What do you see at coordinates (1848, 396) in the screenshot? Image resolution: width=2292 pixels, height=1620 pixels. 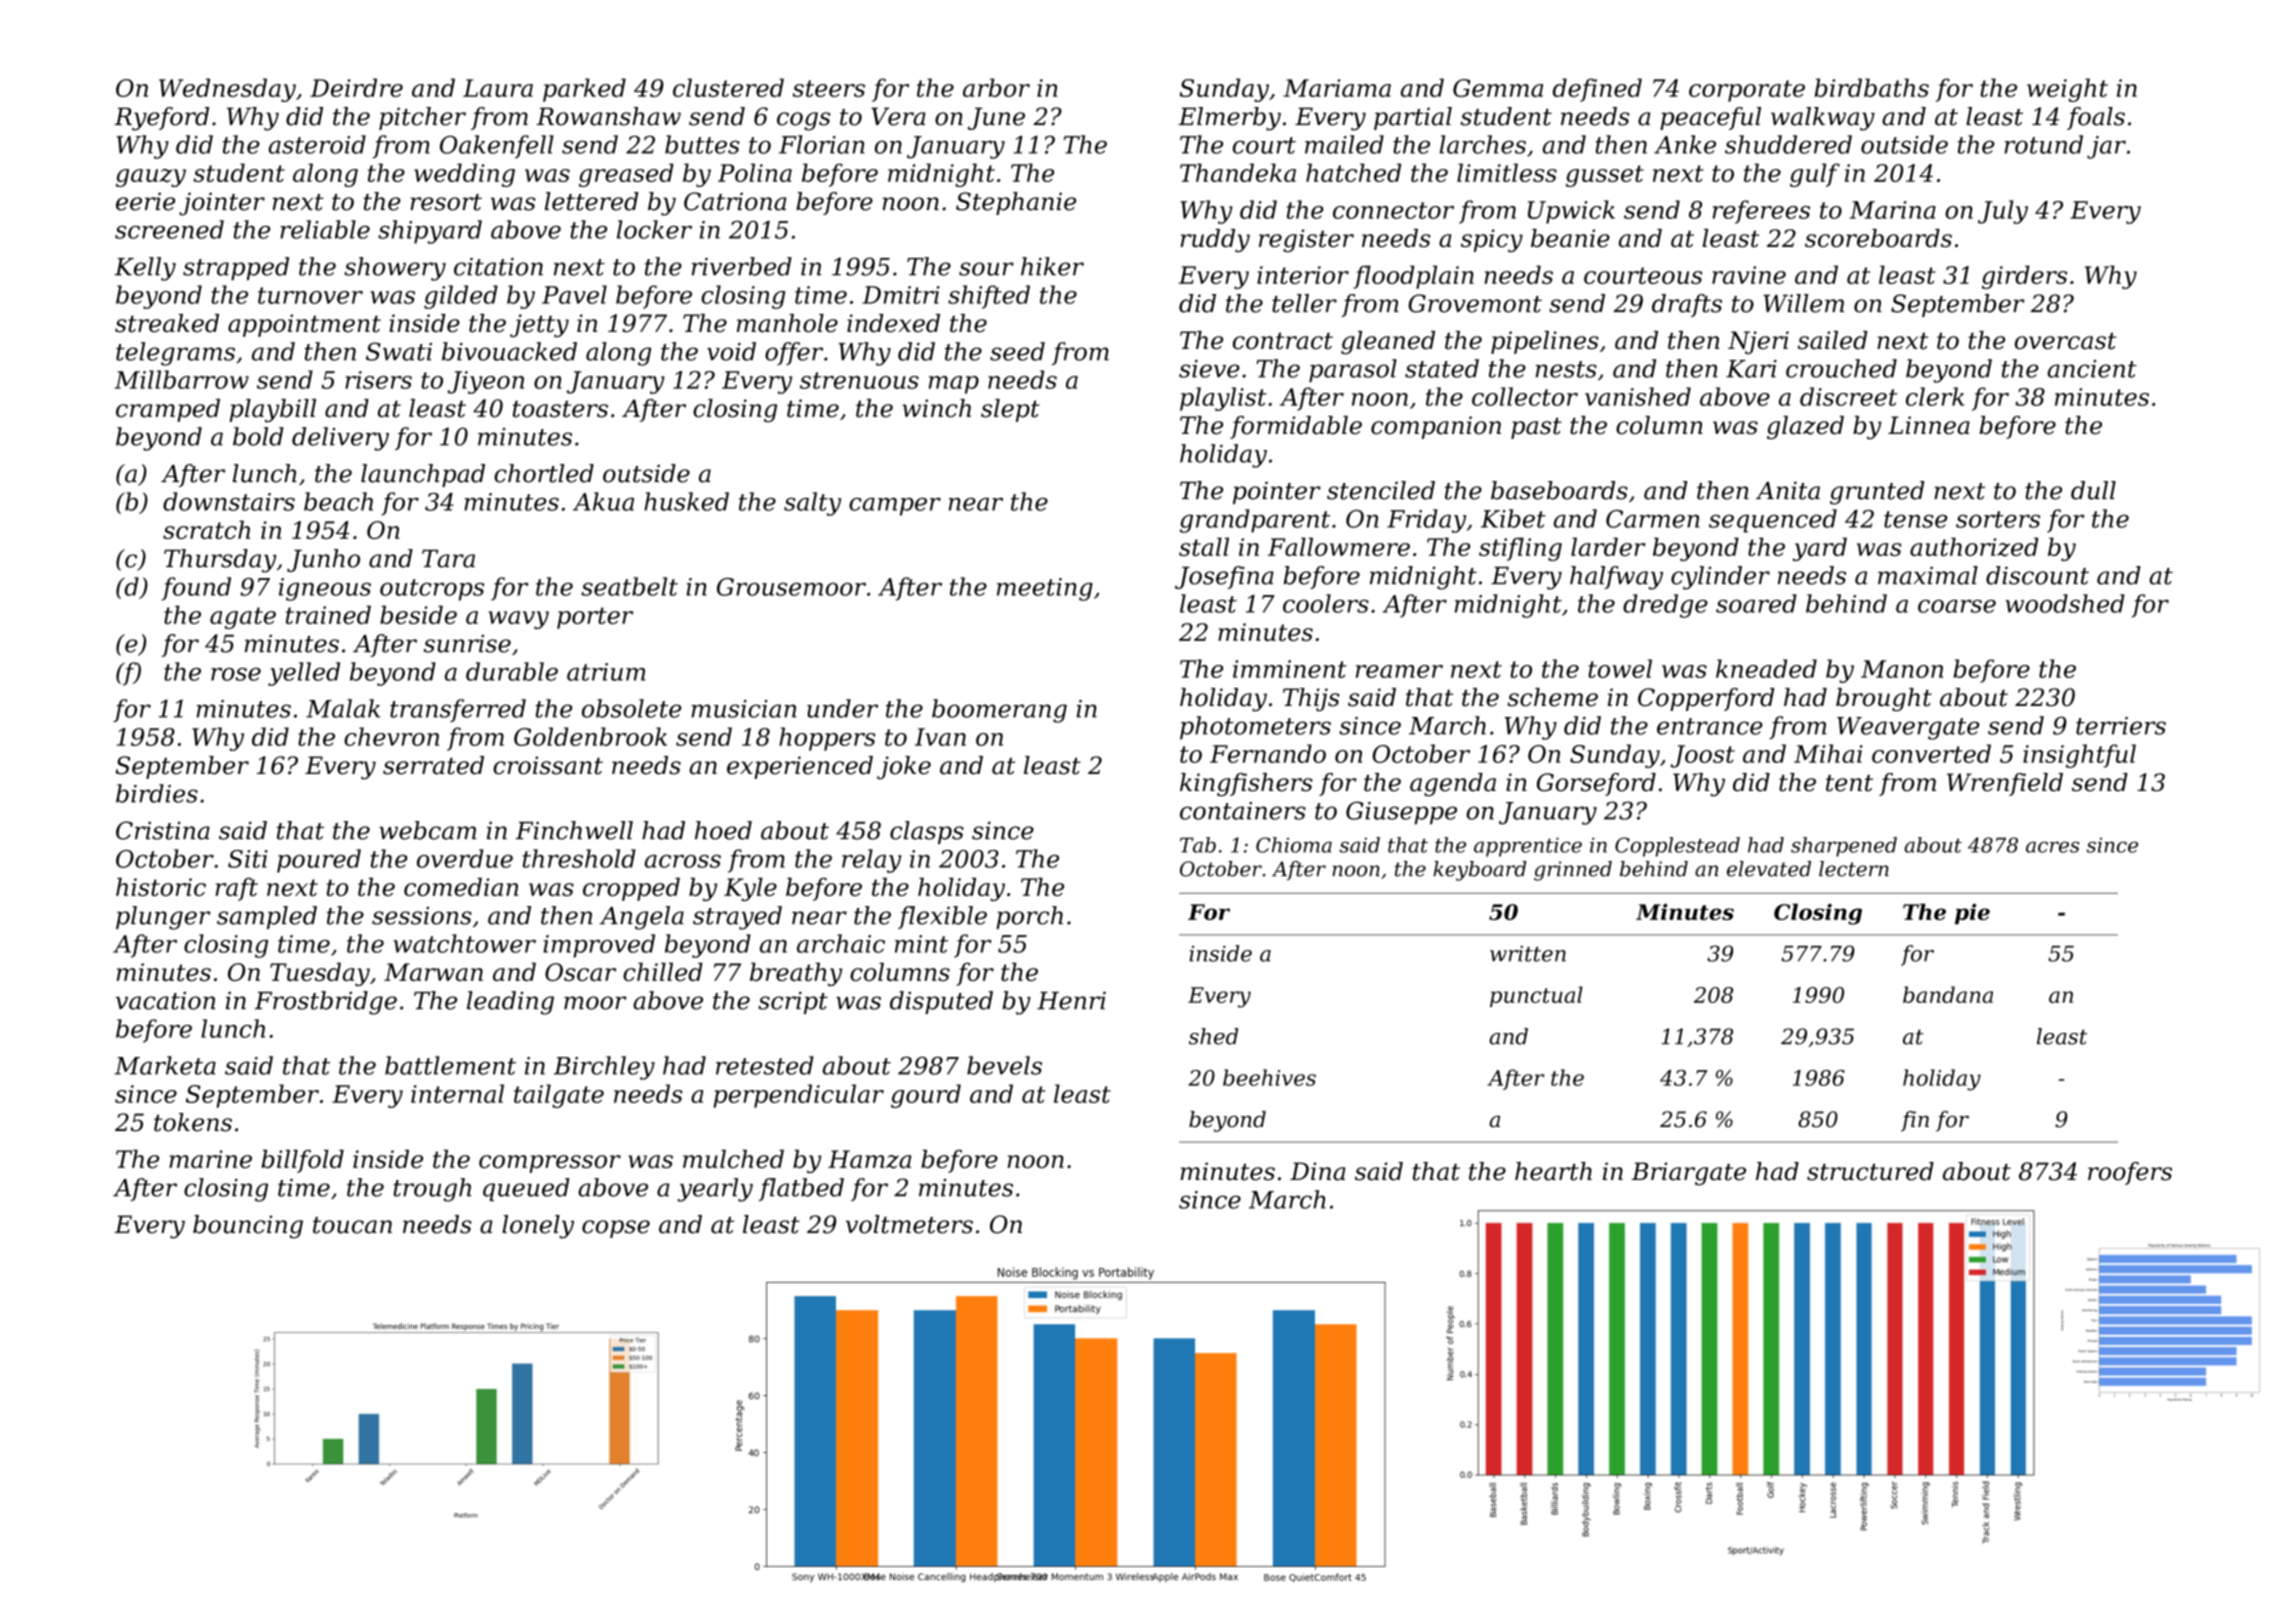 I see `discreet` at bounding box center [1848, 396].
